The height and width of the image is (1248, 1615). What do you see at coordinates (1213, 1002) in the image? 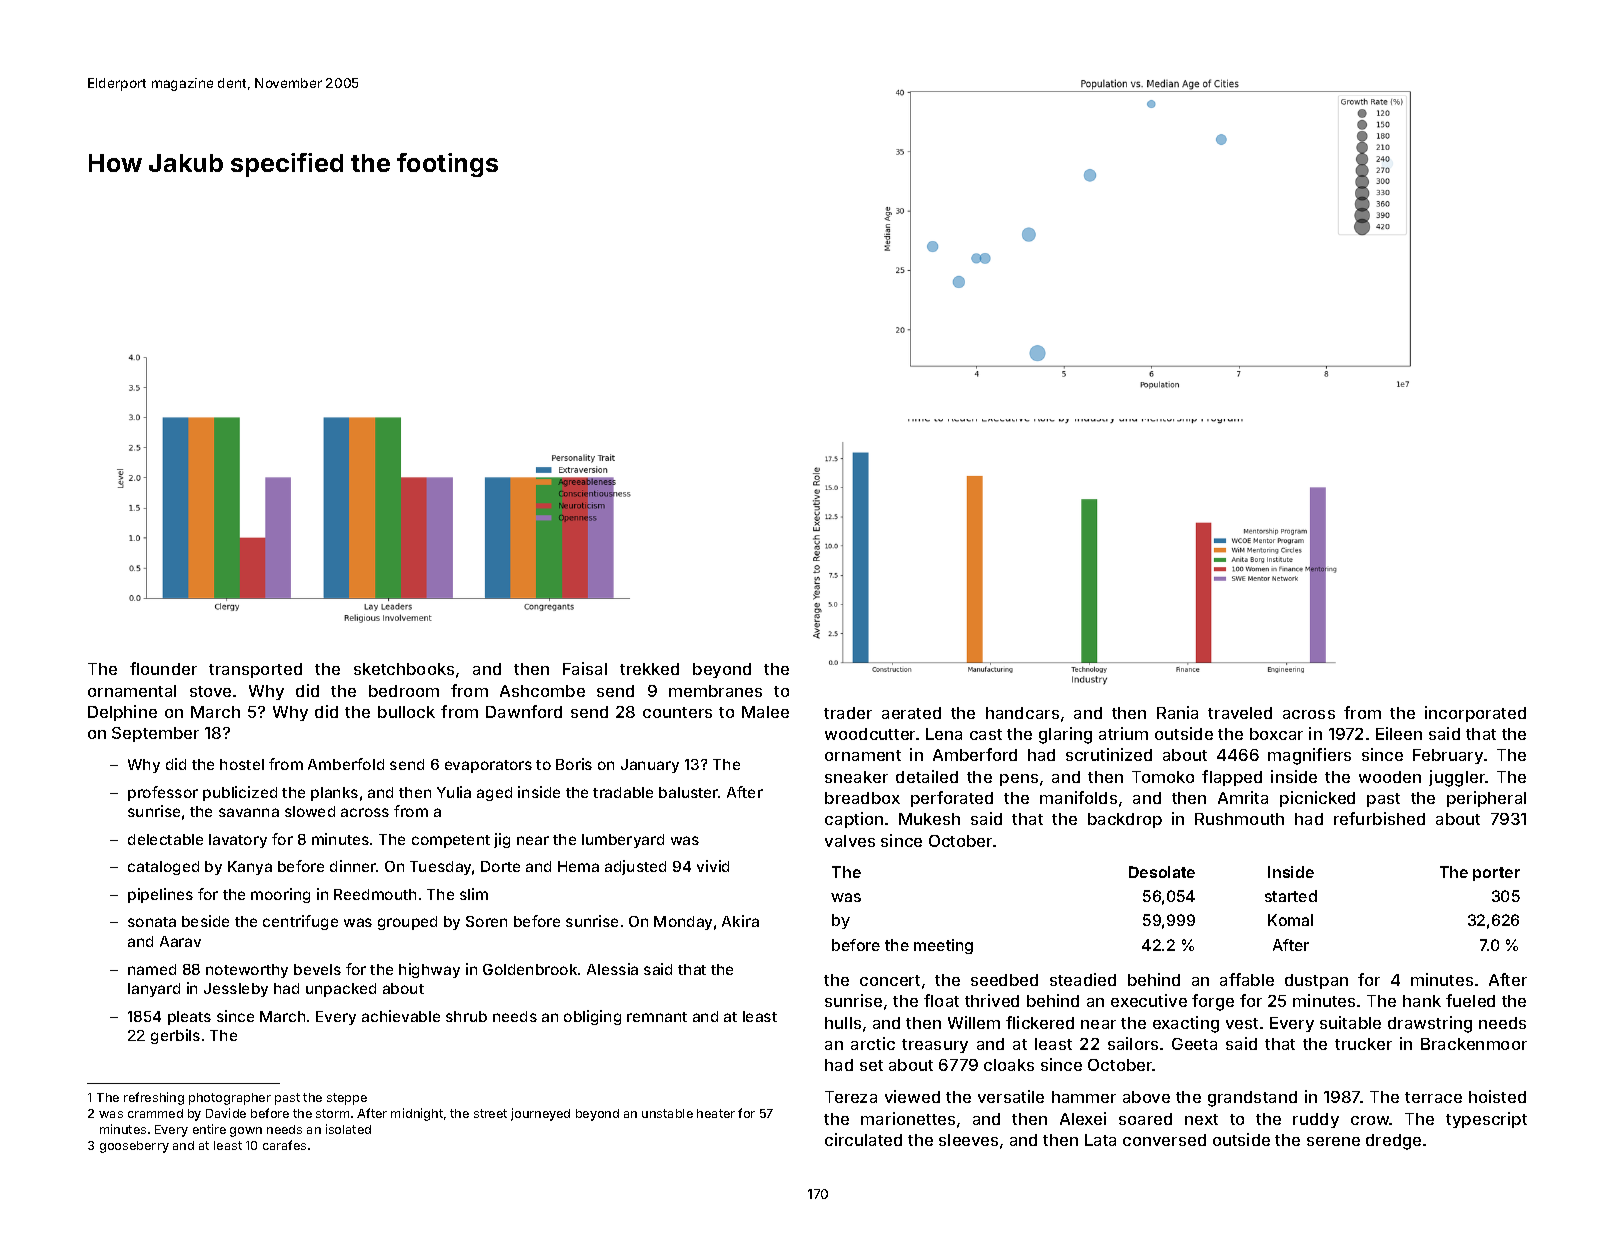
I see `forge` at bounding box center [1213, 1002].
